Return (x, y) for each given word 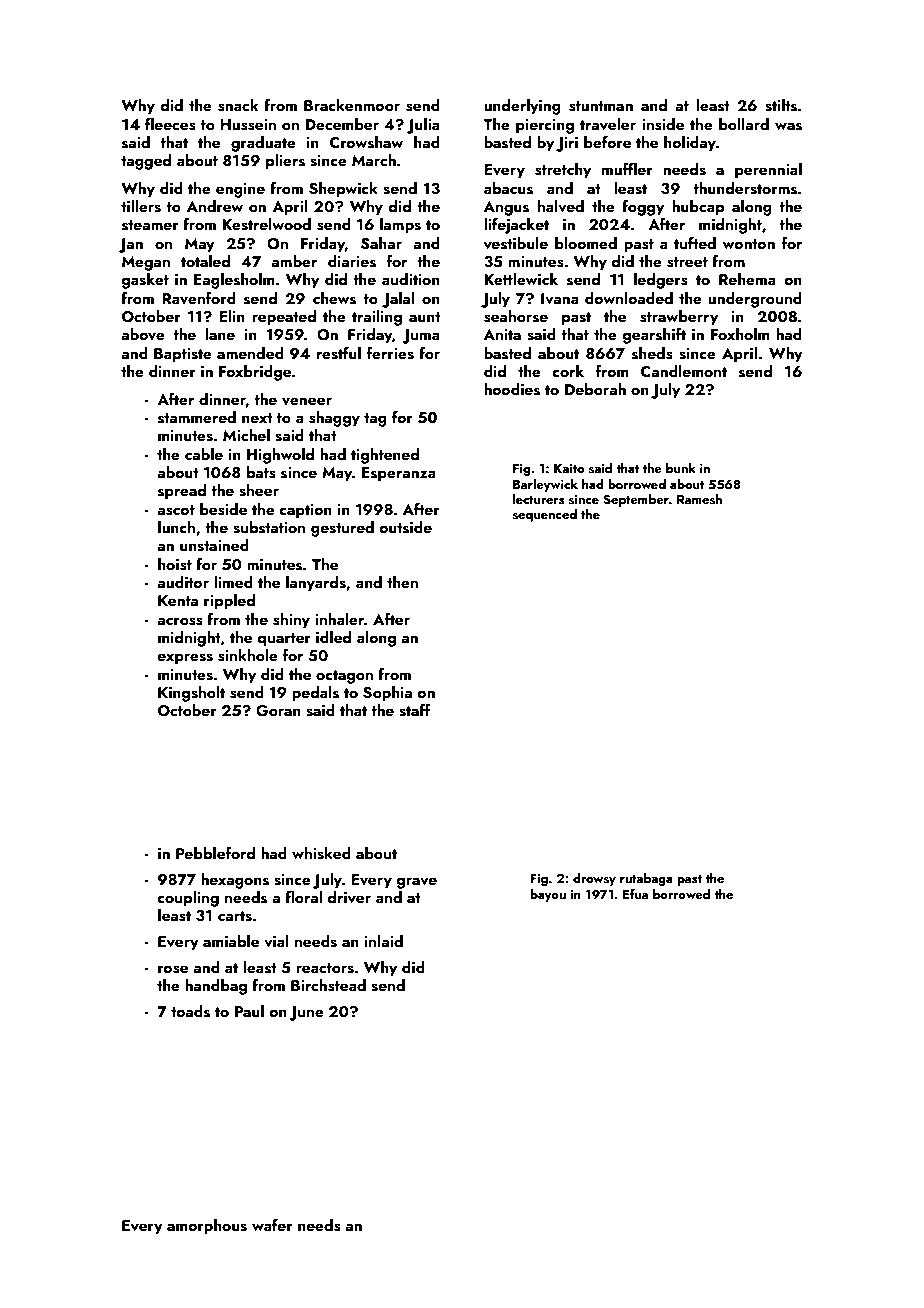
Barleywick (545, 485)
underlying (522, 107)
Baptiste (183, 355)
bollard (744, 124)
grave (417, 883)
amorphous (207, 1227)
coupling (188, 899)
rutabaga (646, 879)
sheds (652, 353)
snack (238, 105)
